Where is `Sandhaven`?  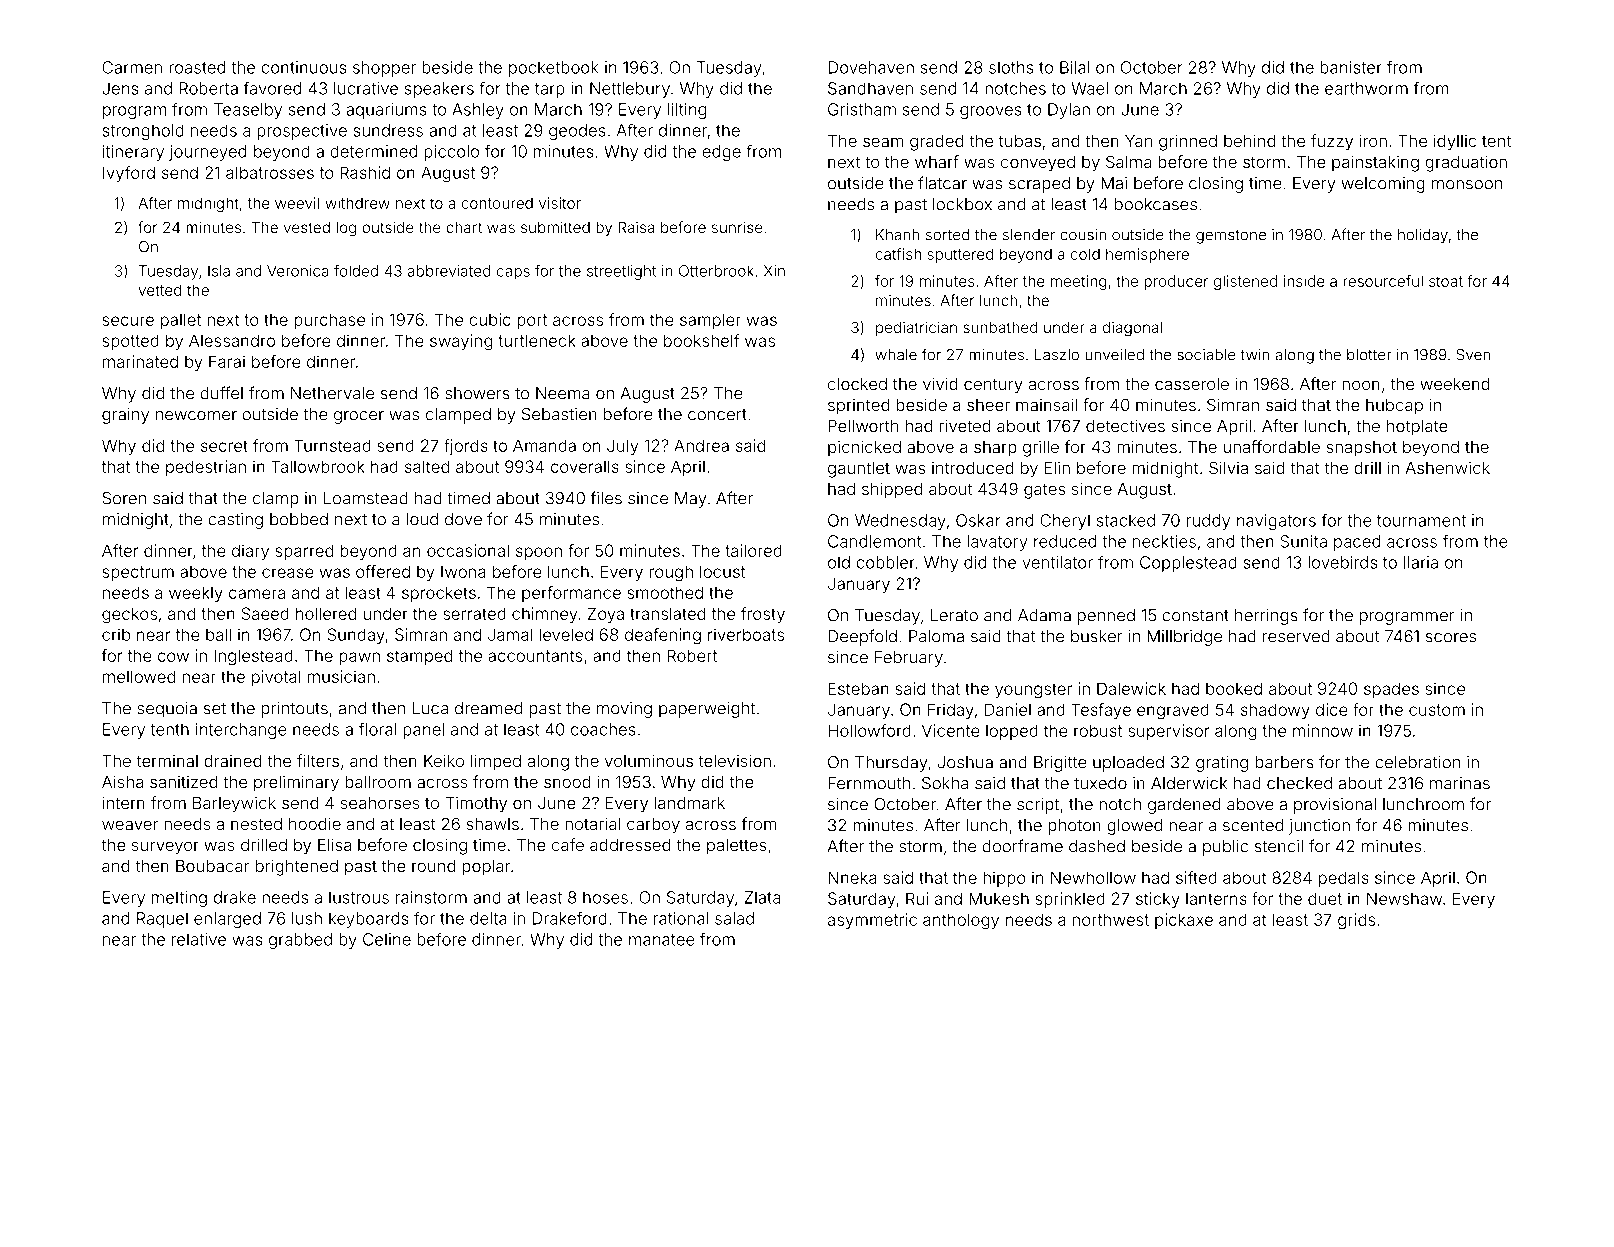
Sandhaven is located at coordinates (870, 88).
